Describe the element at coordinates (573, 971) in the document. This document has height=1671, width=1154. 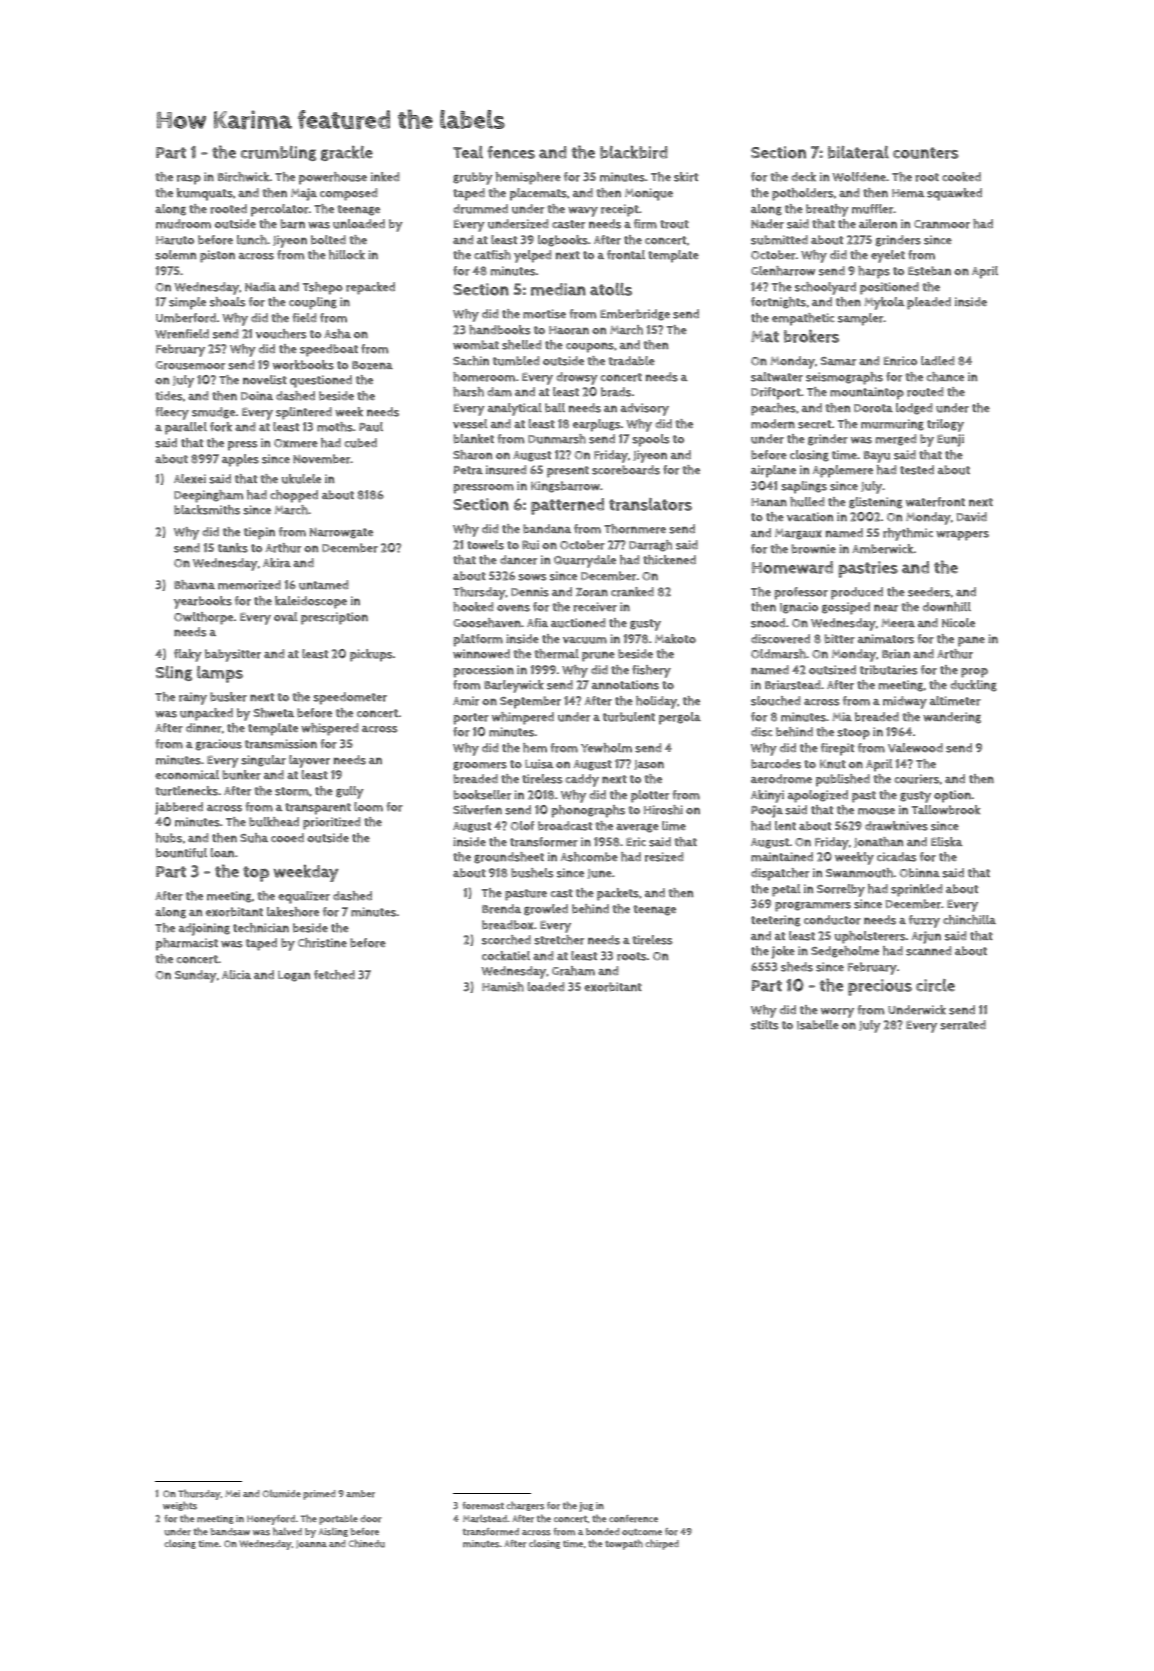
I see `Graham` at that location.
